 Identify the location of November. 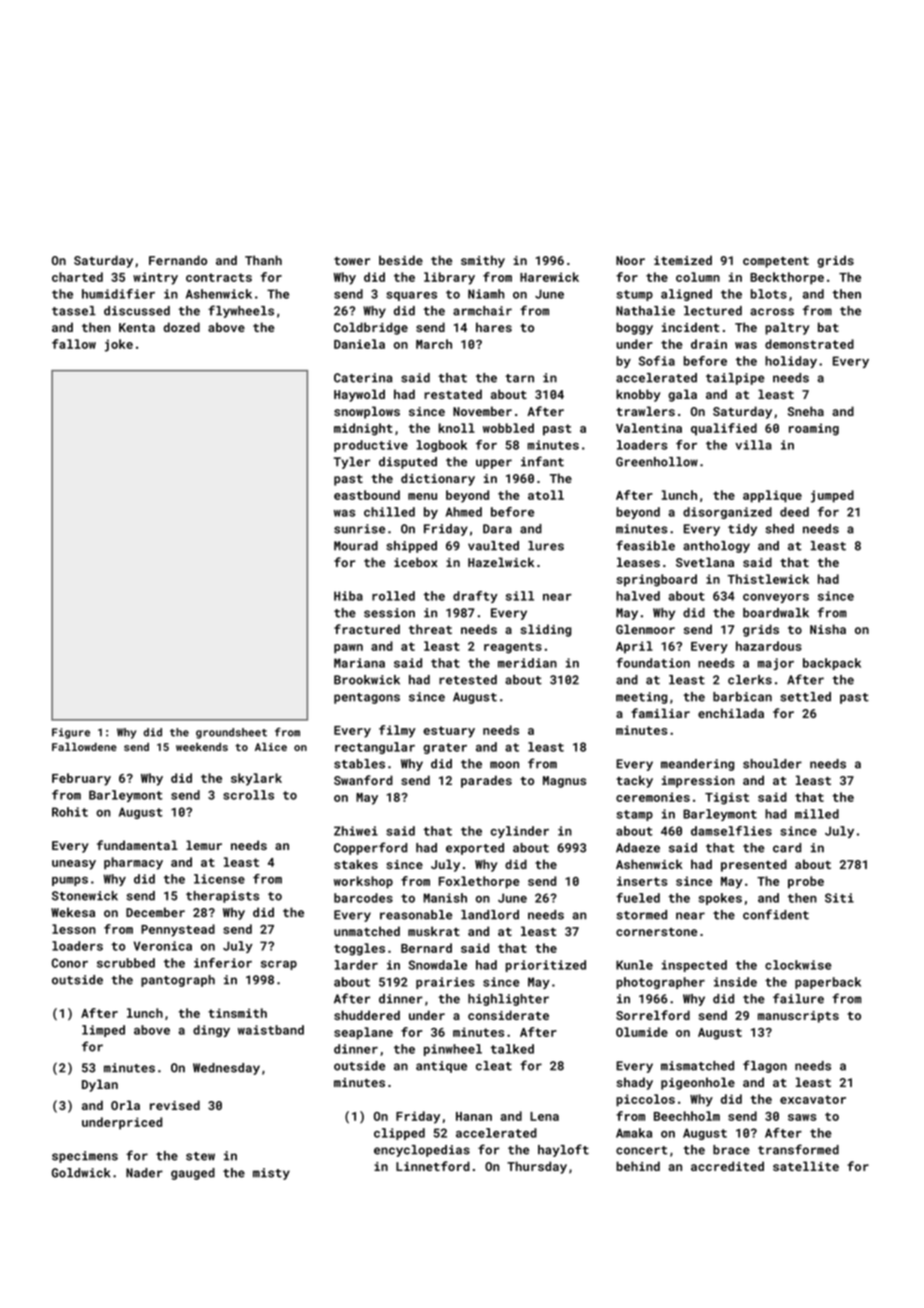
(482, 411).
